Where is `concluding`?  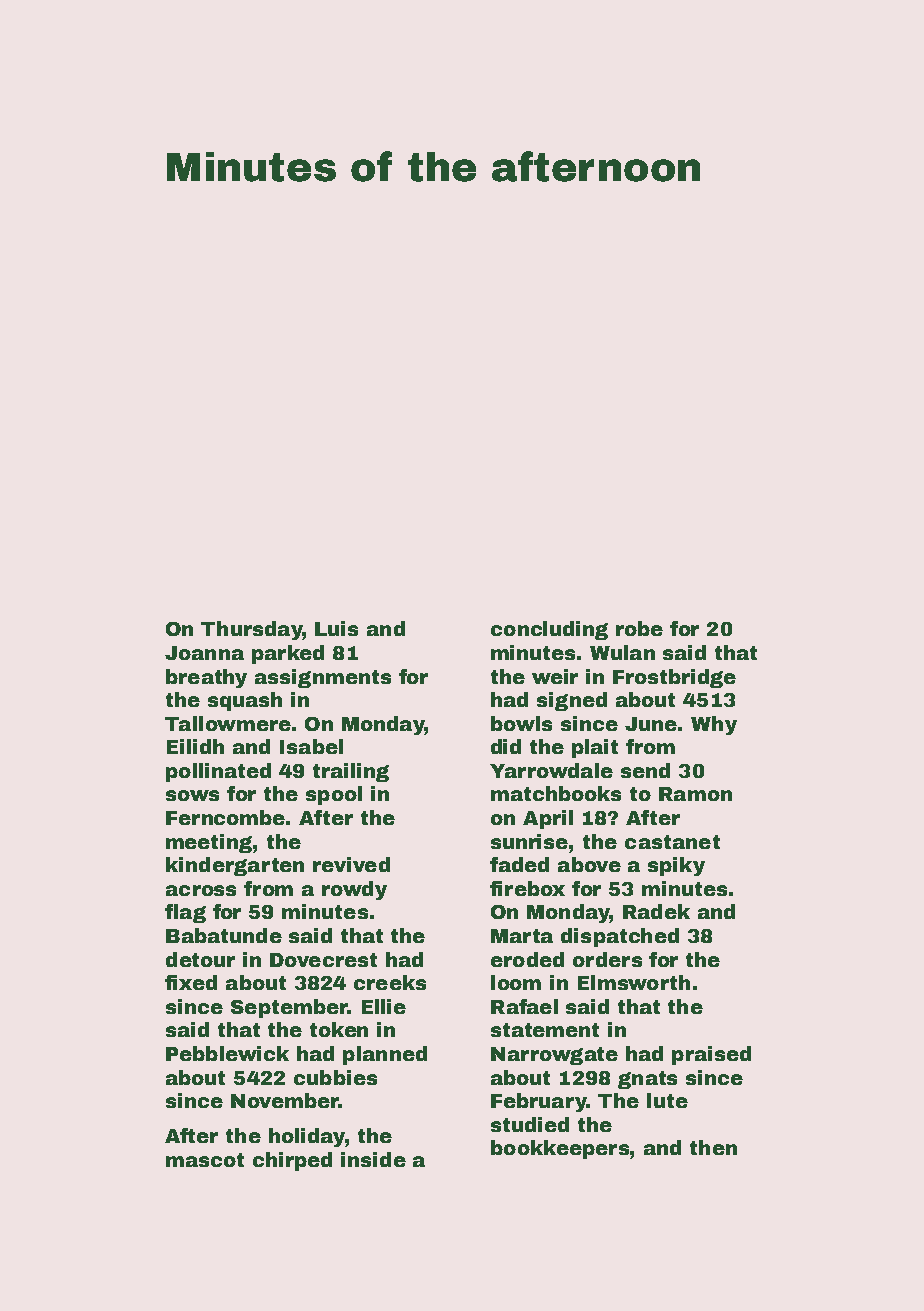 concluding is located at coordinates (549, 630).
